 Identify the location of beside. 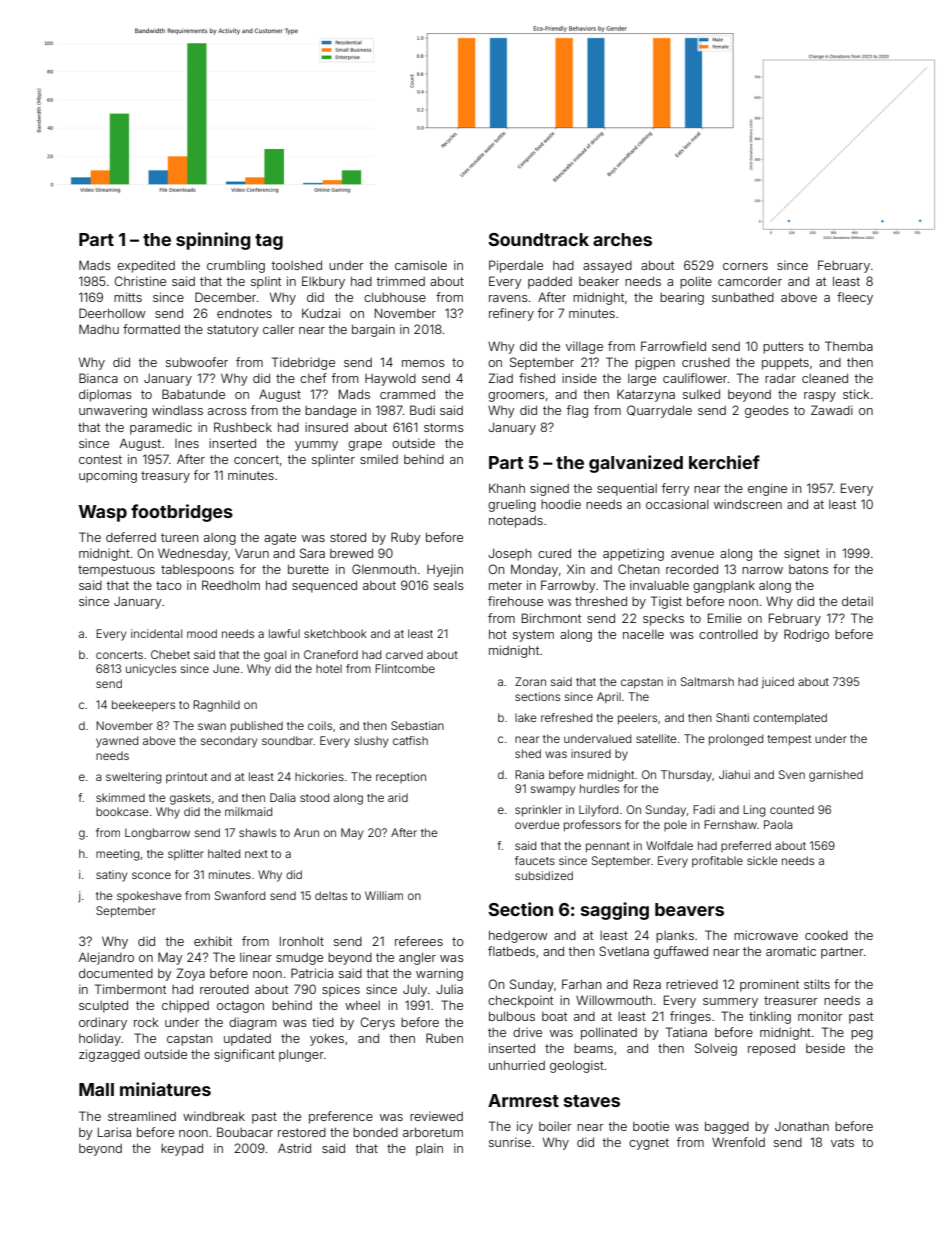
(825, 1048).
